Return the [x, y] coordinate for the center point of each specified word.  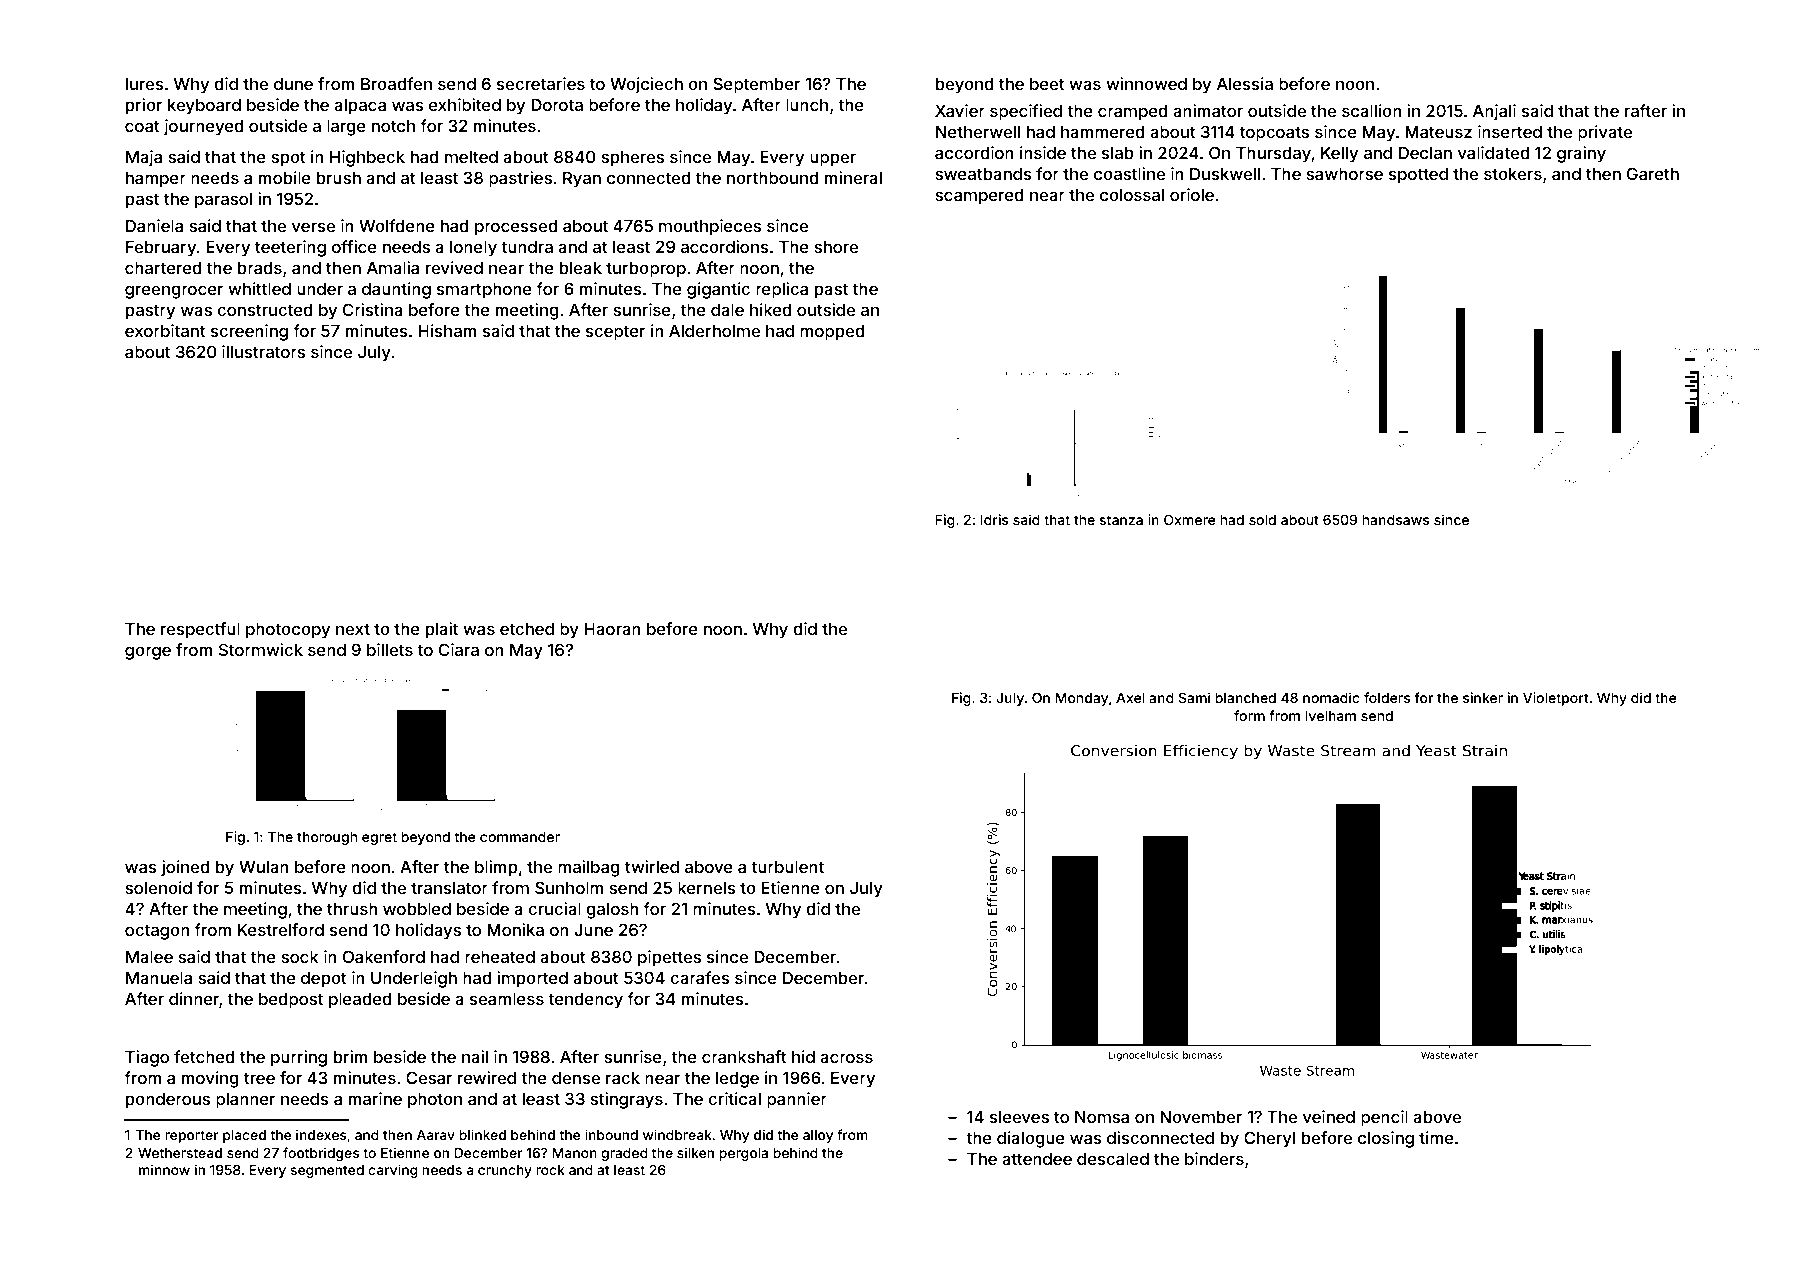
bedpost [291, 1001]
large [346, 128]
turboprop [646, 270]
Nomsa [1102, 1117]
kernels [707, 888]
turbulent [787, 867]
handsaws [1396, 520]
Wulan [264, 867]
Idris [994, 519]
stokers [1513, 174]
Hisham [447, 330]
